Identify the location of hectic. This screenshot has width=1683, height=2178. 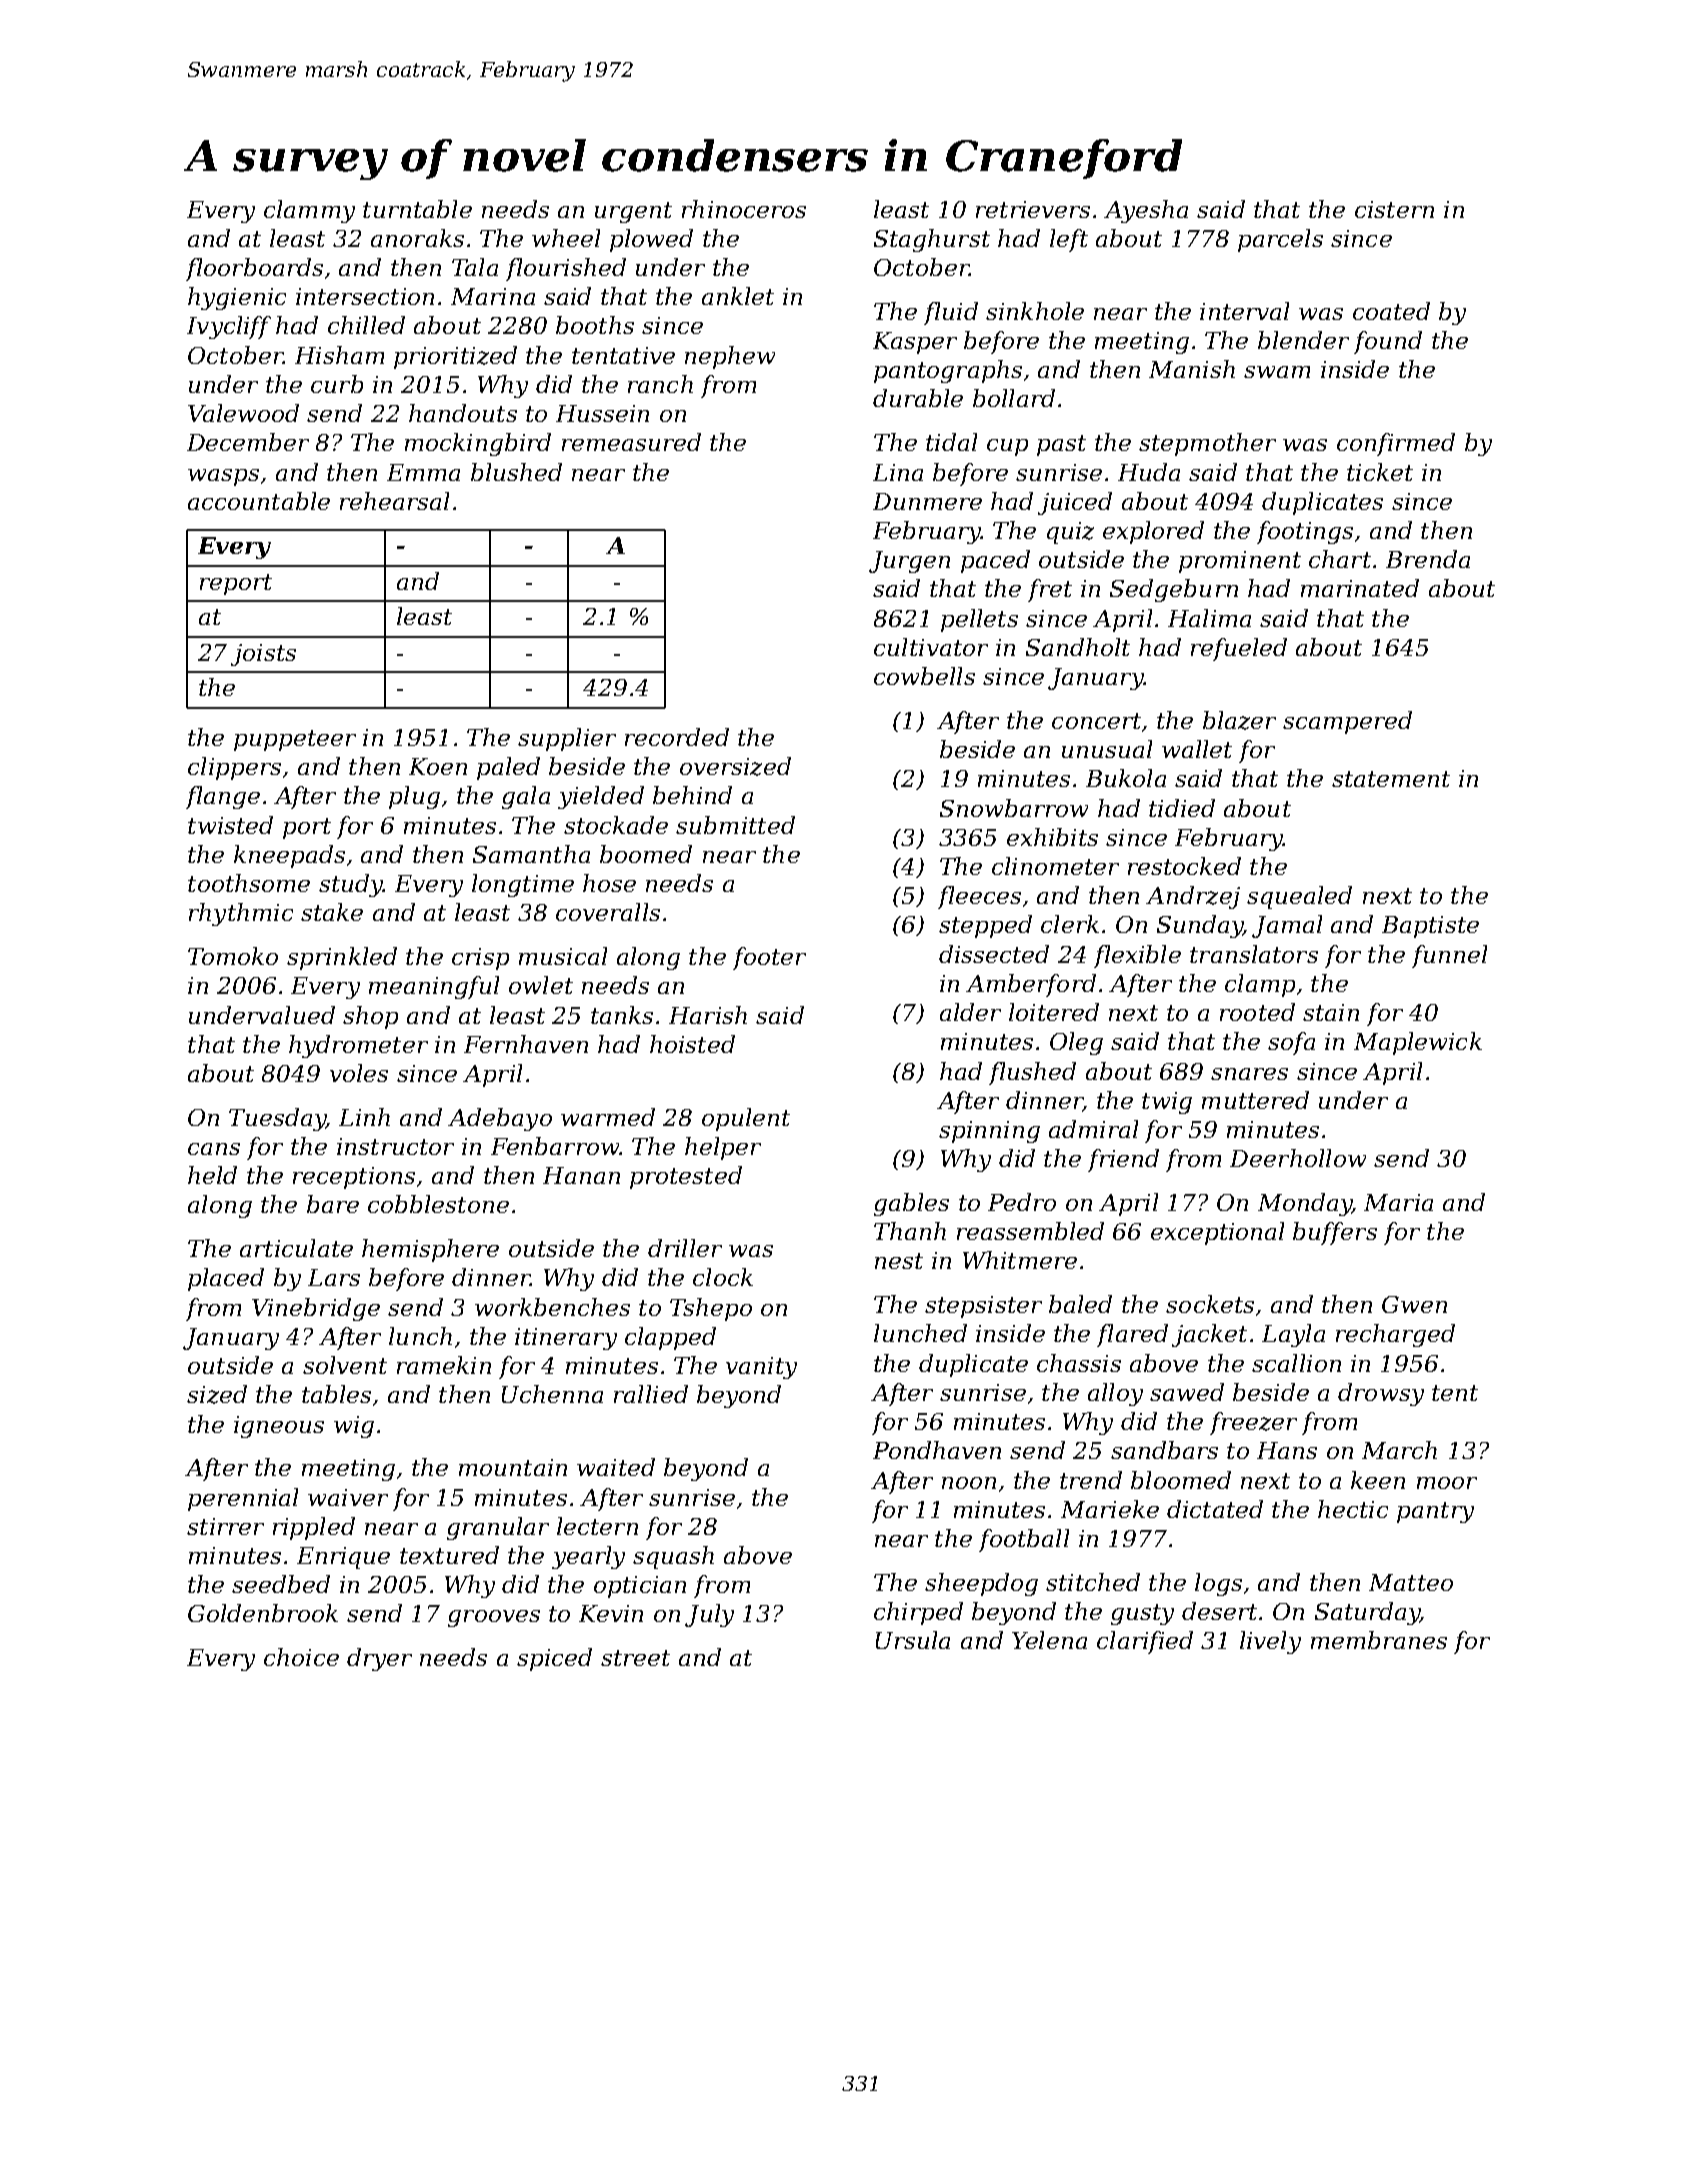
(1353, 1509).
